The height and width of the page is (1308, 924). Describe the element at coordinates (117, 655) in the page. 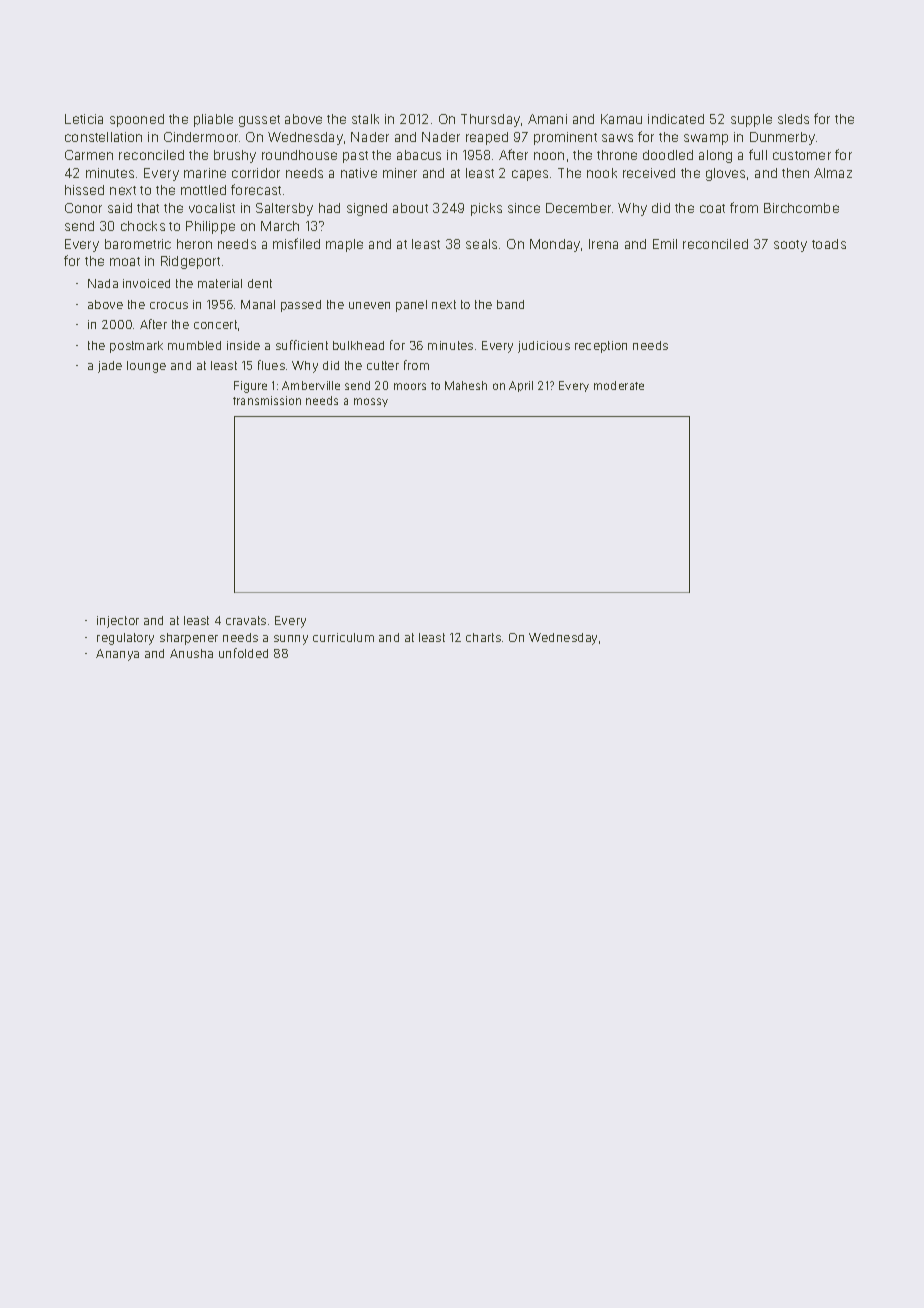

I see `Ananya` at that location.
